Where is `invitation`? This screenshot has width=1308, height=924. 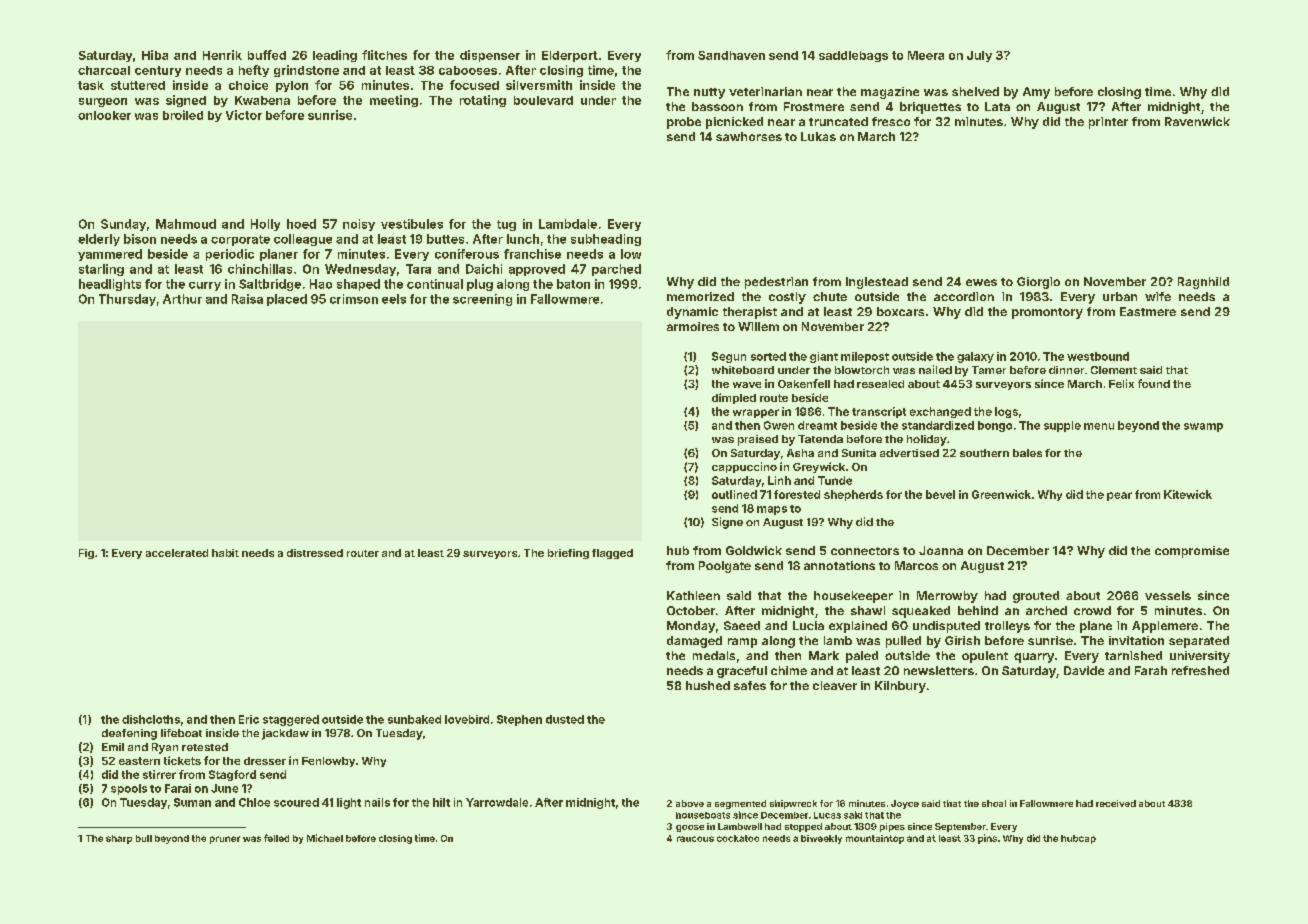
invitation is located at coordinates (1136, 640).
